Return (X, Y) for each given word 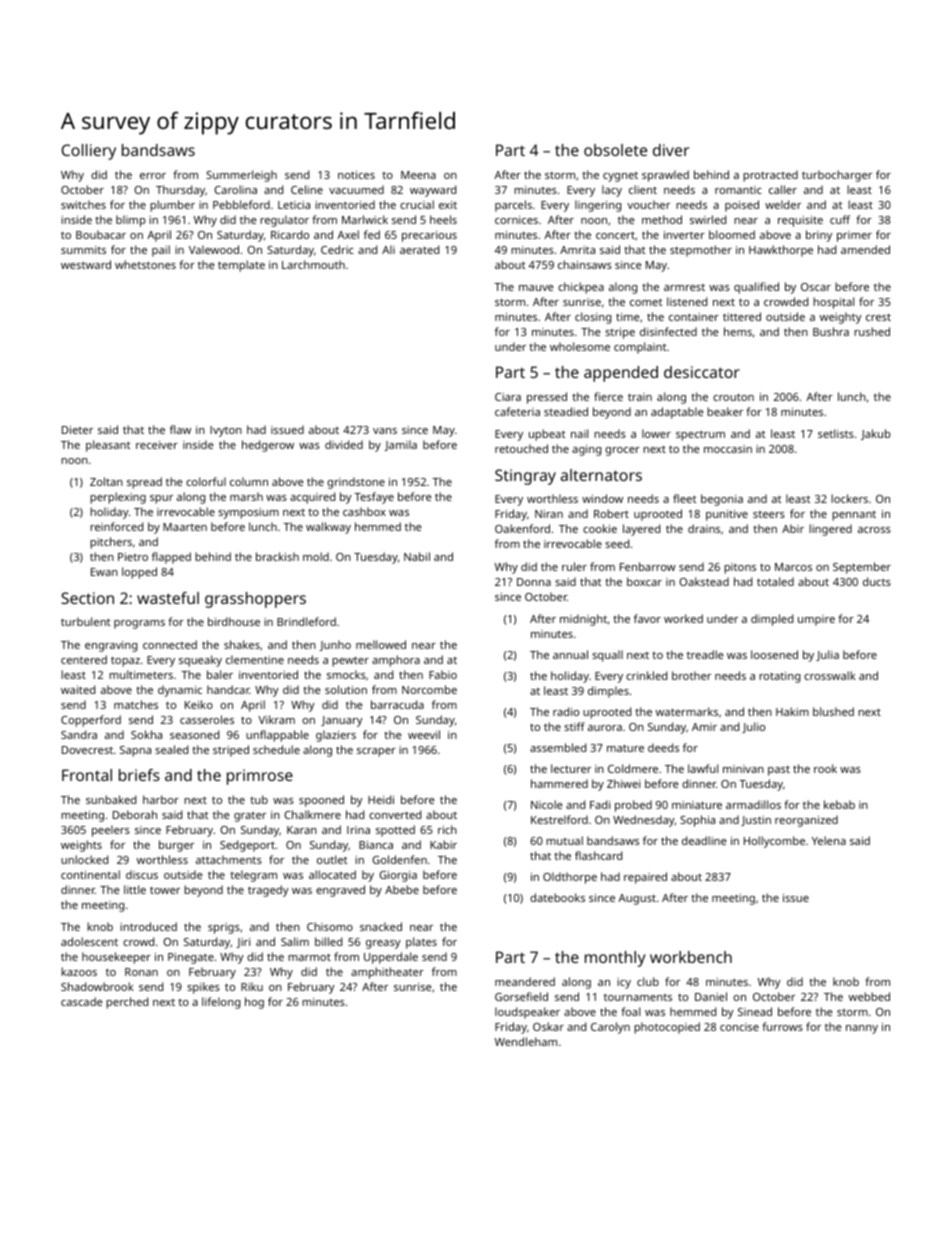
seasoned (194, 734)
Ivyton (226, 431)
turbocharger (837, 176)
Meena (418, 175)
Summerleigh (241, 176)
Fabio (443, 674)
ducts (877, 581)
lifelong (221, 1003)
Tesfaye (374, 498)
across (874, 530)
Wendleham (526, 1041)
